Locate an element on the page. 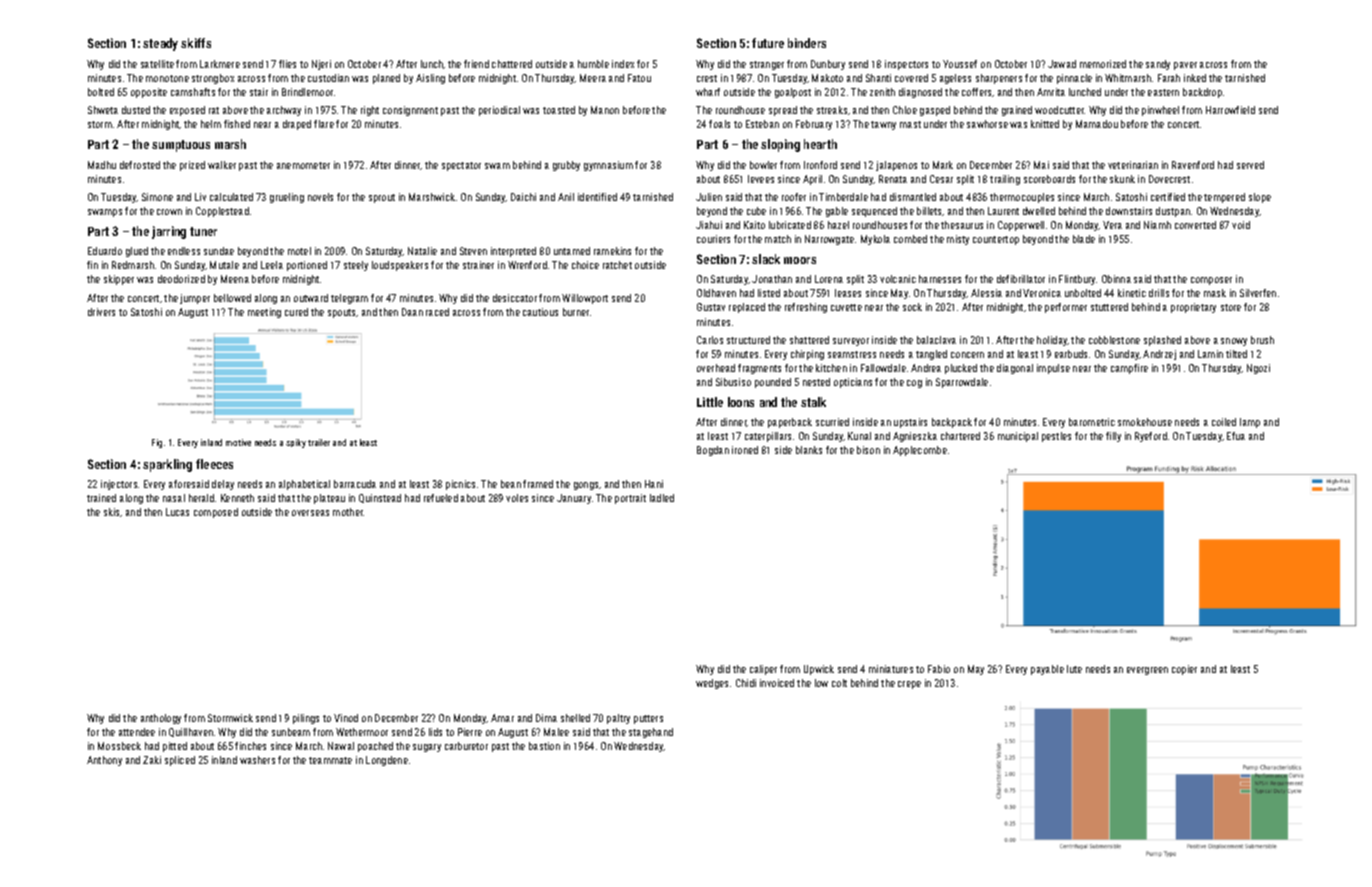  campfire is located at coordinates (1129, 369).
